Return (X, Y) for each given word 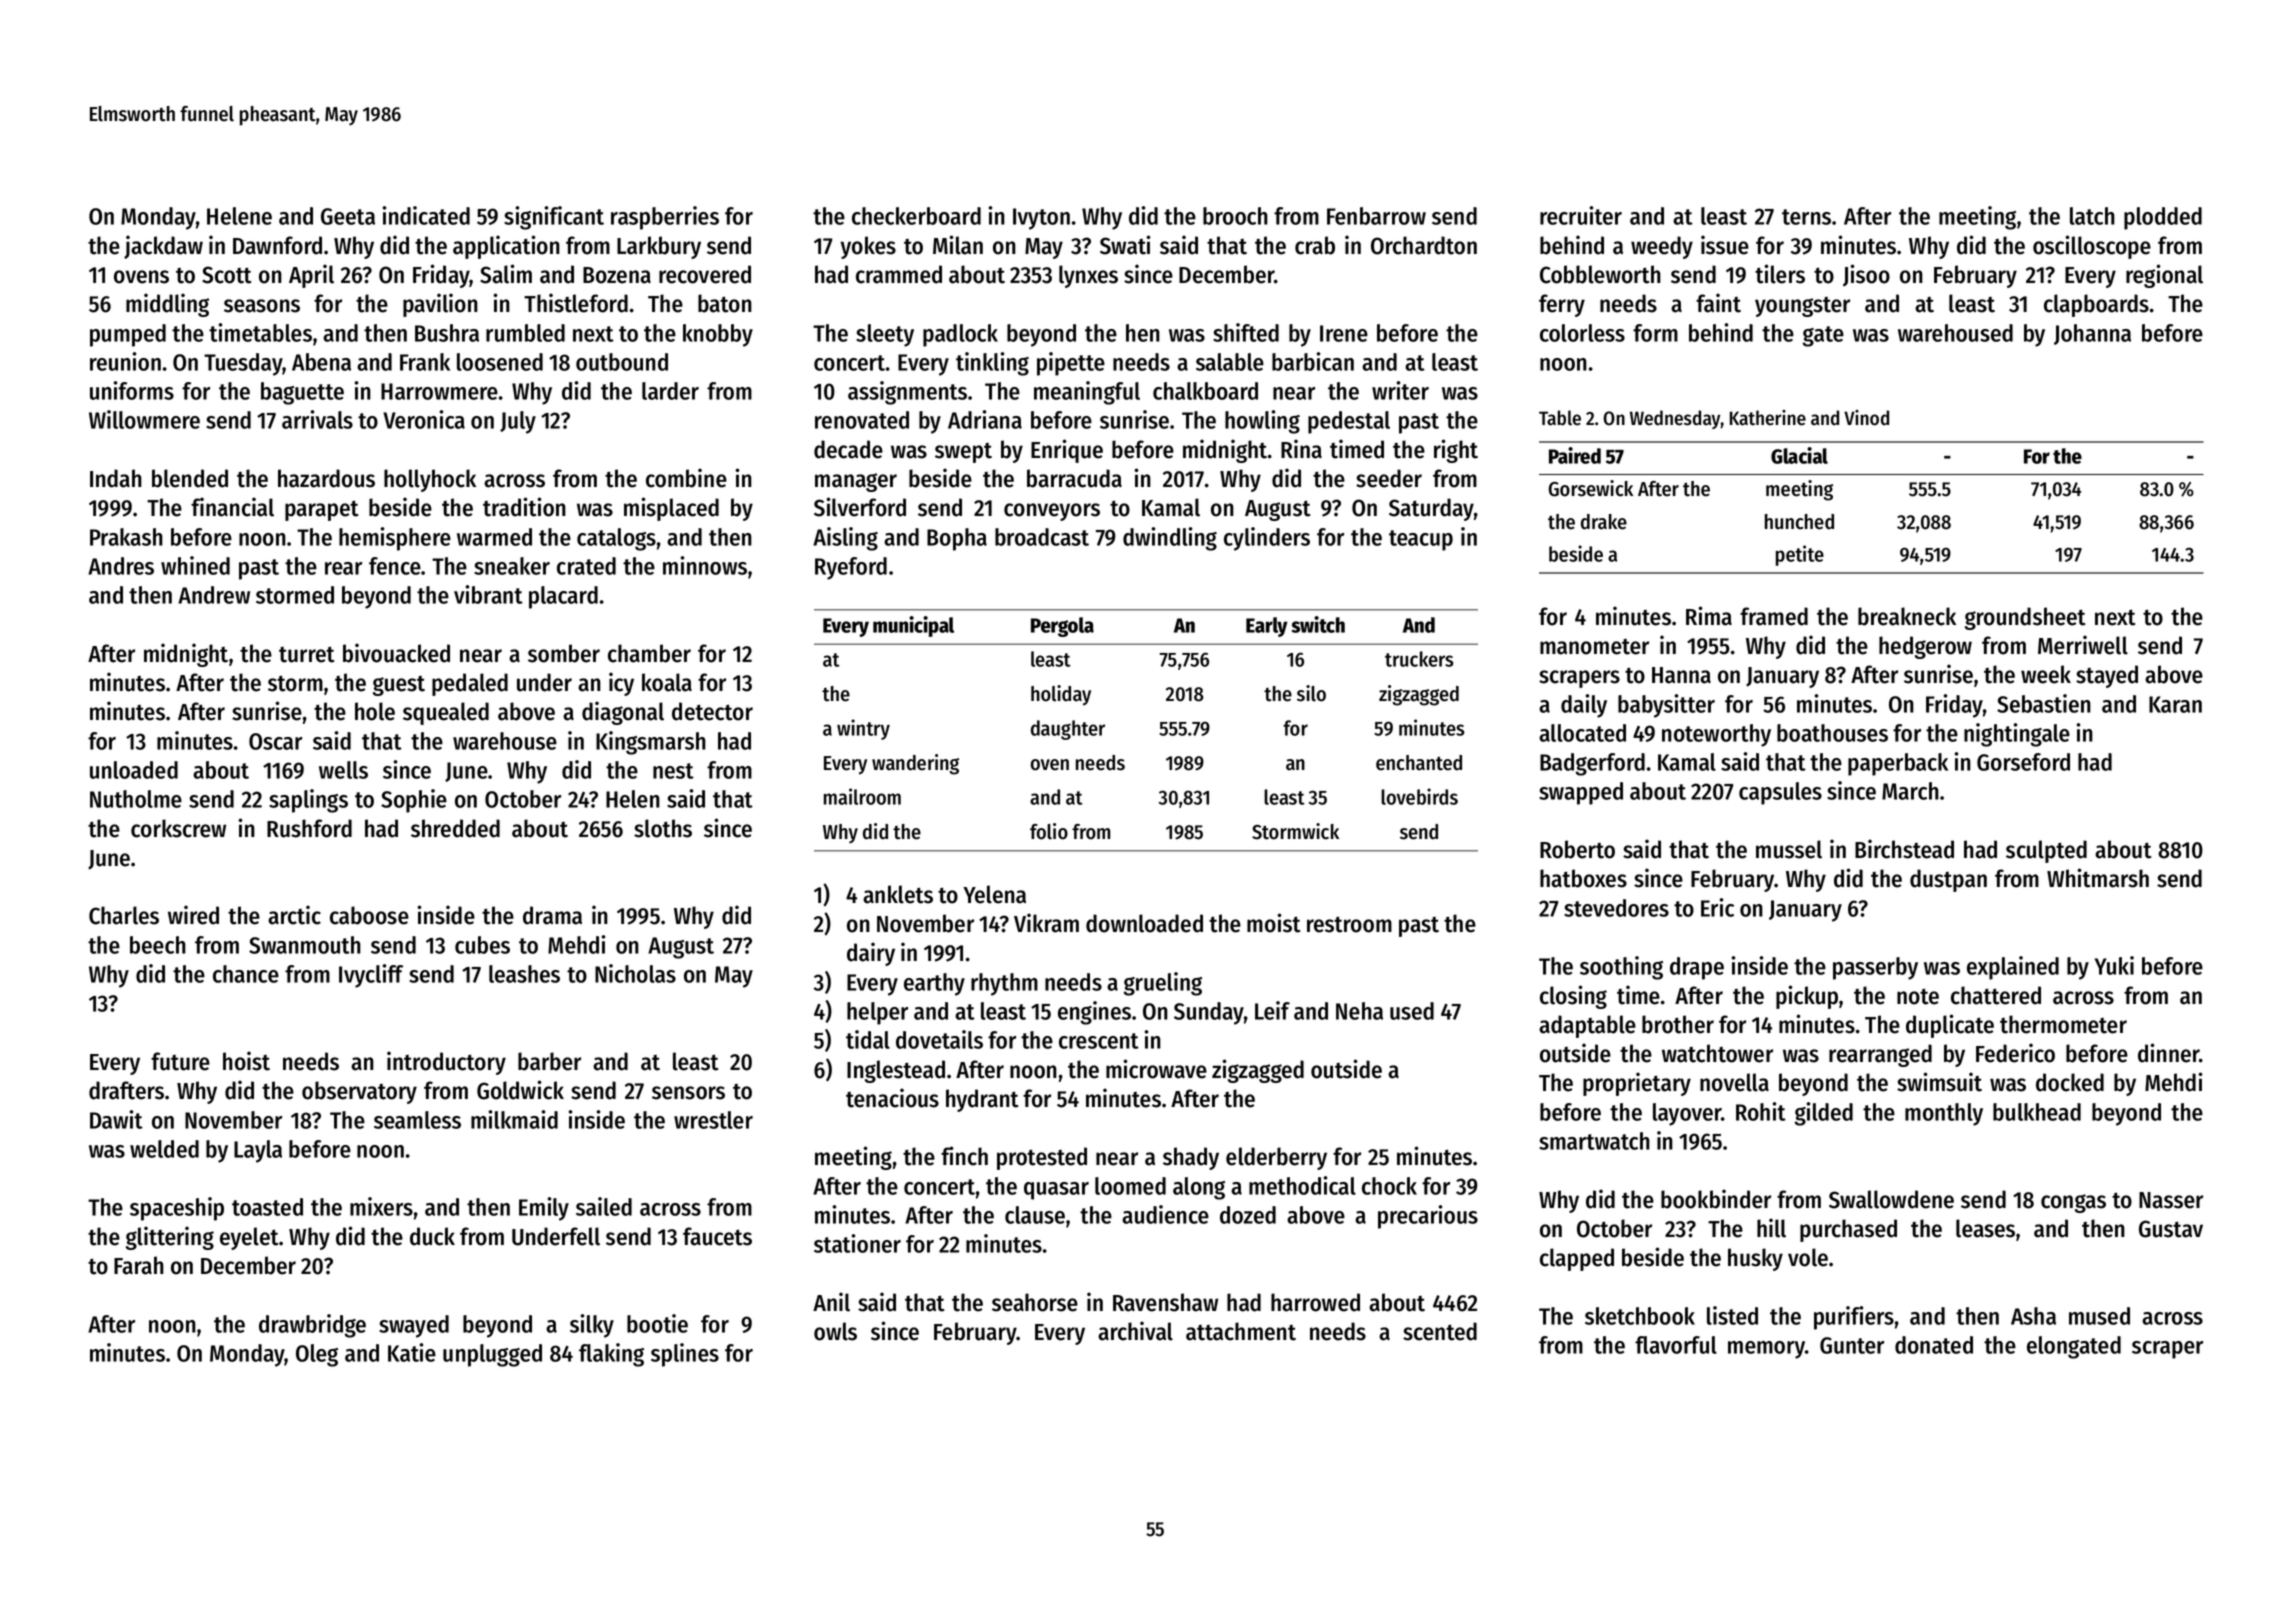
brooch (1235, 216)
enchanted (1419, 763)
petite (1800, 555)
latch (2092, 216)
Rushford (309, 828)
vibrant (488, 594)
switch (1318, 624)
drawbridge (312, 1326)
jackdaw (163, 247)
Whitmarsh (2098, 878)
